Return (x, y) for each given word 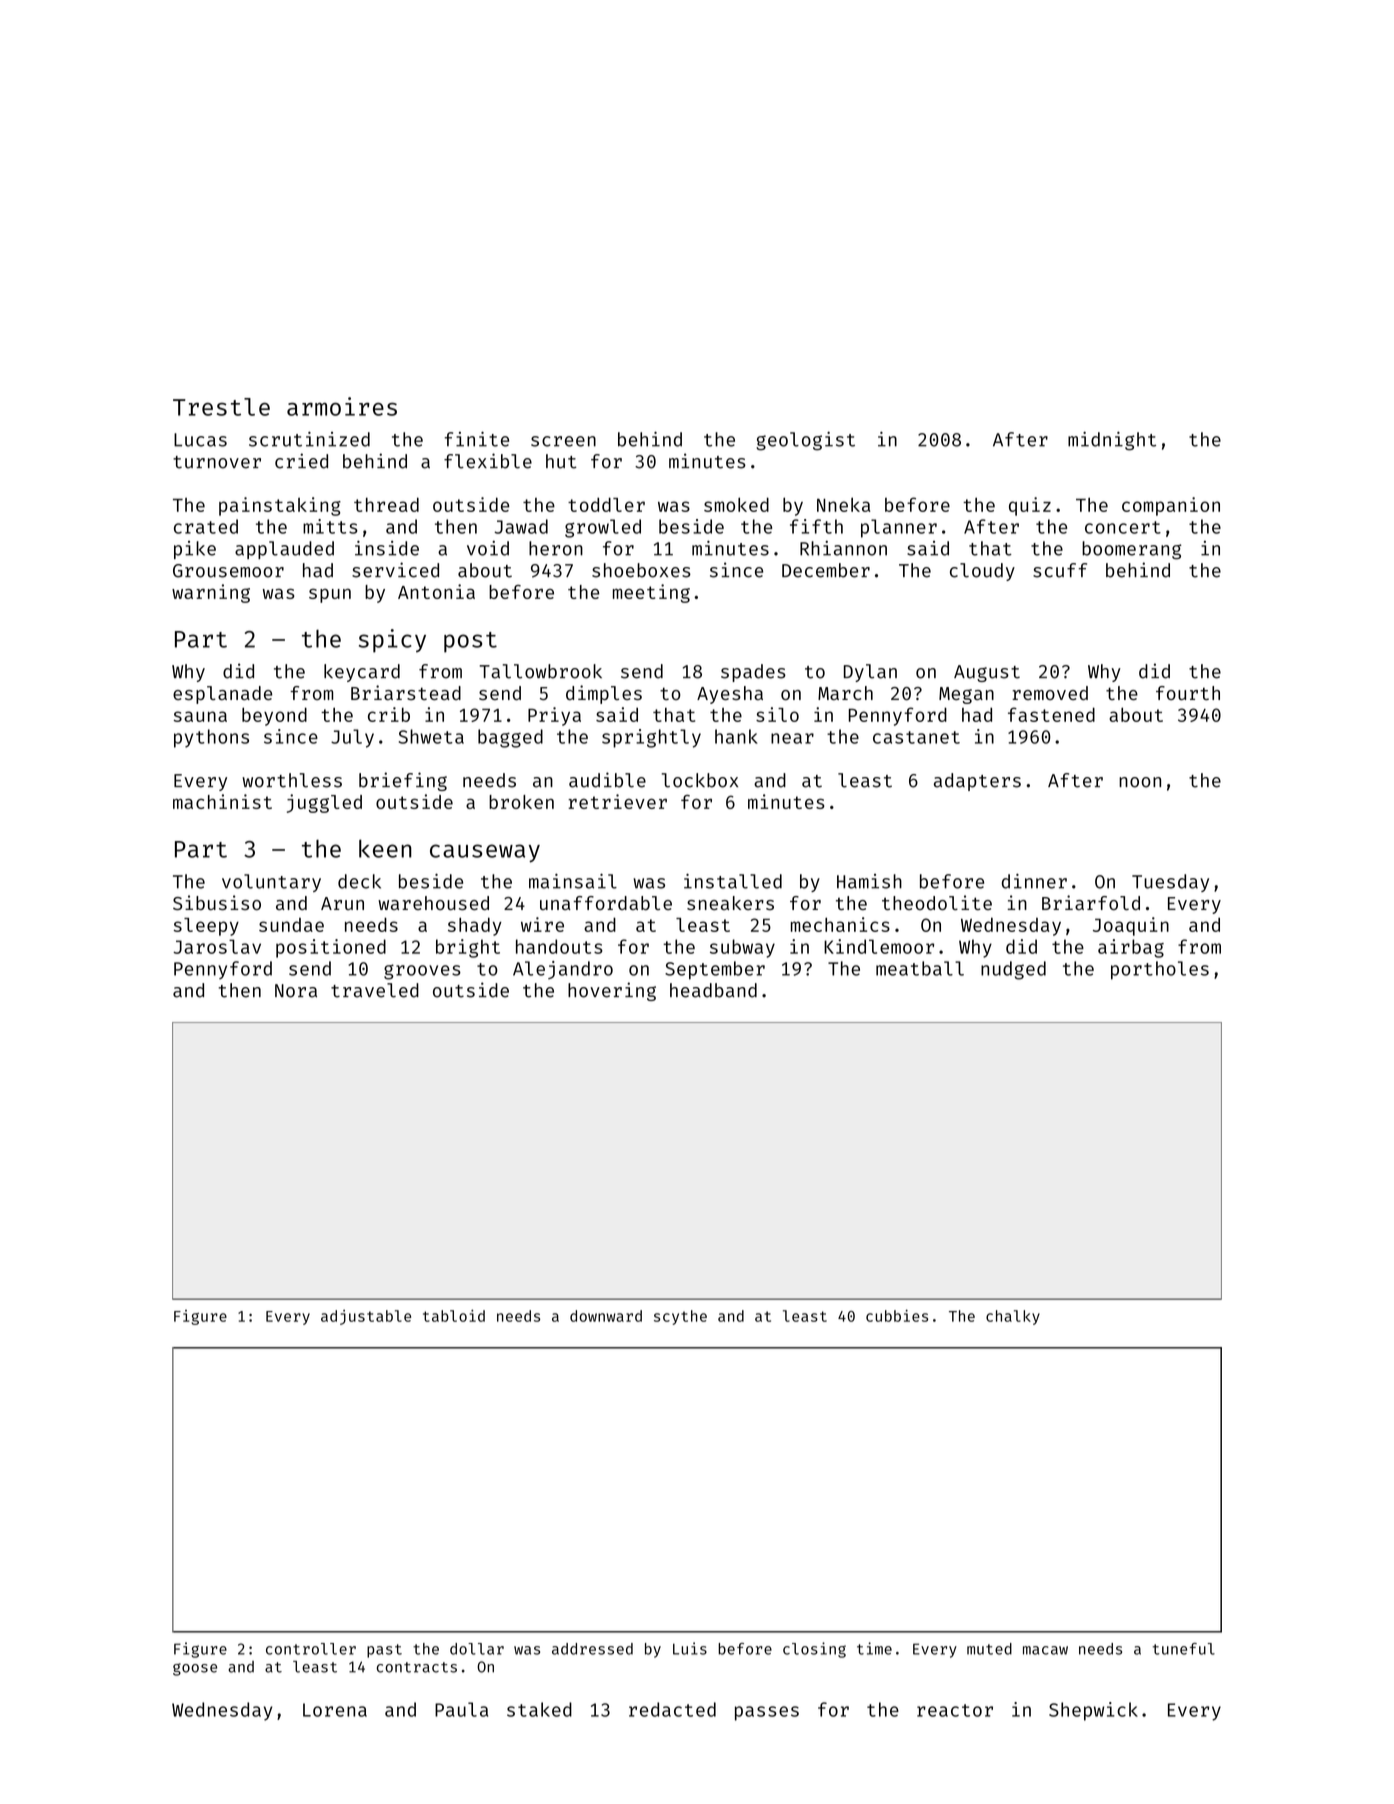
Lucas (200, 440)
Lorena (335, 1710)
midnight (1112, 441)
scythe (680, 1317)
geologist (805, 441)
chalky (1013, 1317)
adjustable (366, 1317)
